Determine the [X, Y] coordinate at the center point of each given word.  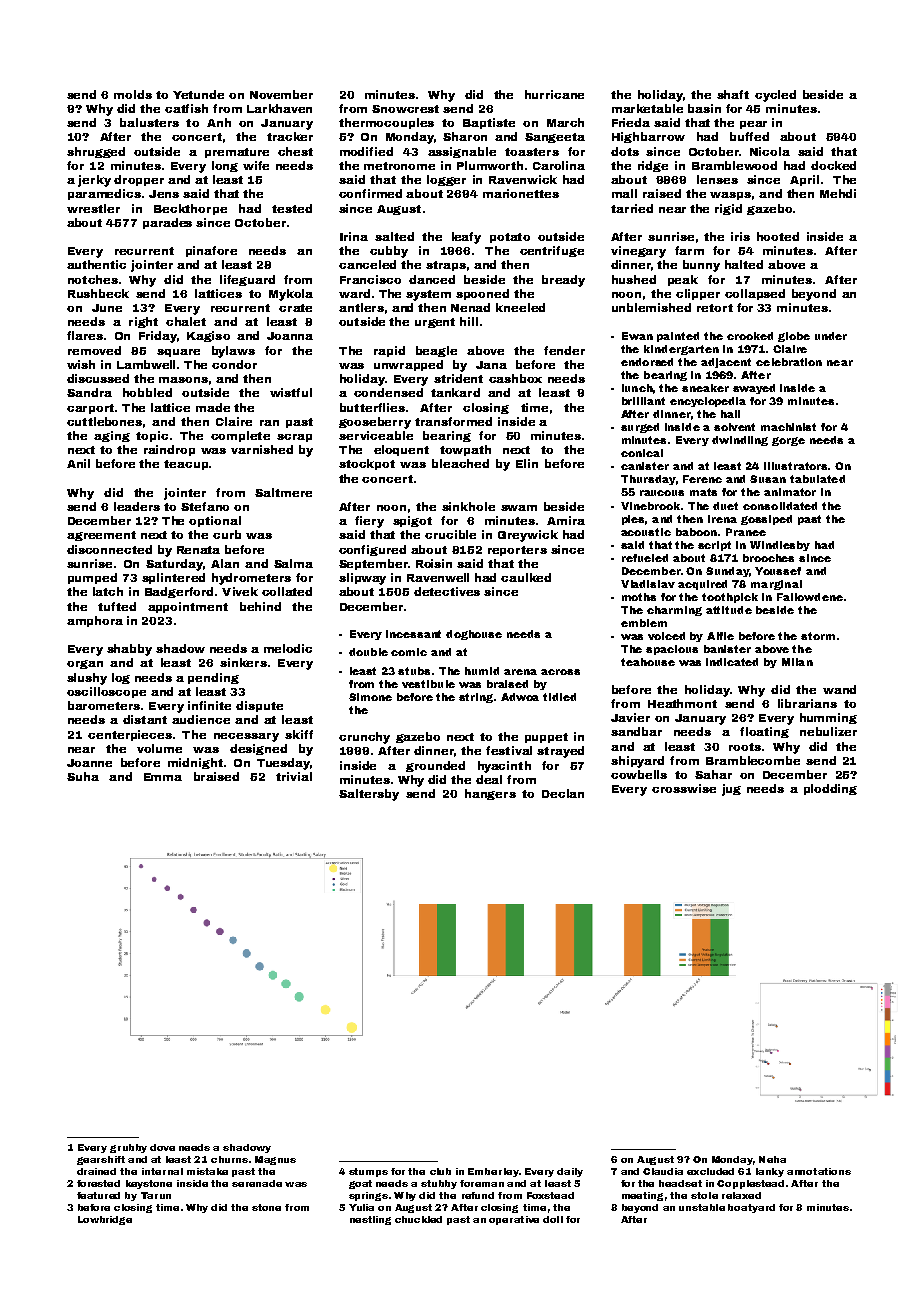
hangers [490, 794]
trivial [294, 776]
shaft [733, 94]
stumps [368, 1172]
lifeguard [247, 280]
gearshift [101, 1160]
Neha [772, 1159]
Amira [566, 520]
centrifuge [552, 251]
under [831, 336]
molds [133, 94]
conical [642, 453]
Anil [78, 463]
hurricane [554, 94]
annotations [819, 1171]
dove [162, 1147]
